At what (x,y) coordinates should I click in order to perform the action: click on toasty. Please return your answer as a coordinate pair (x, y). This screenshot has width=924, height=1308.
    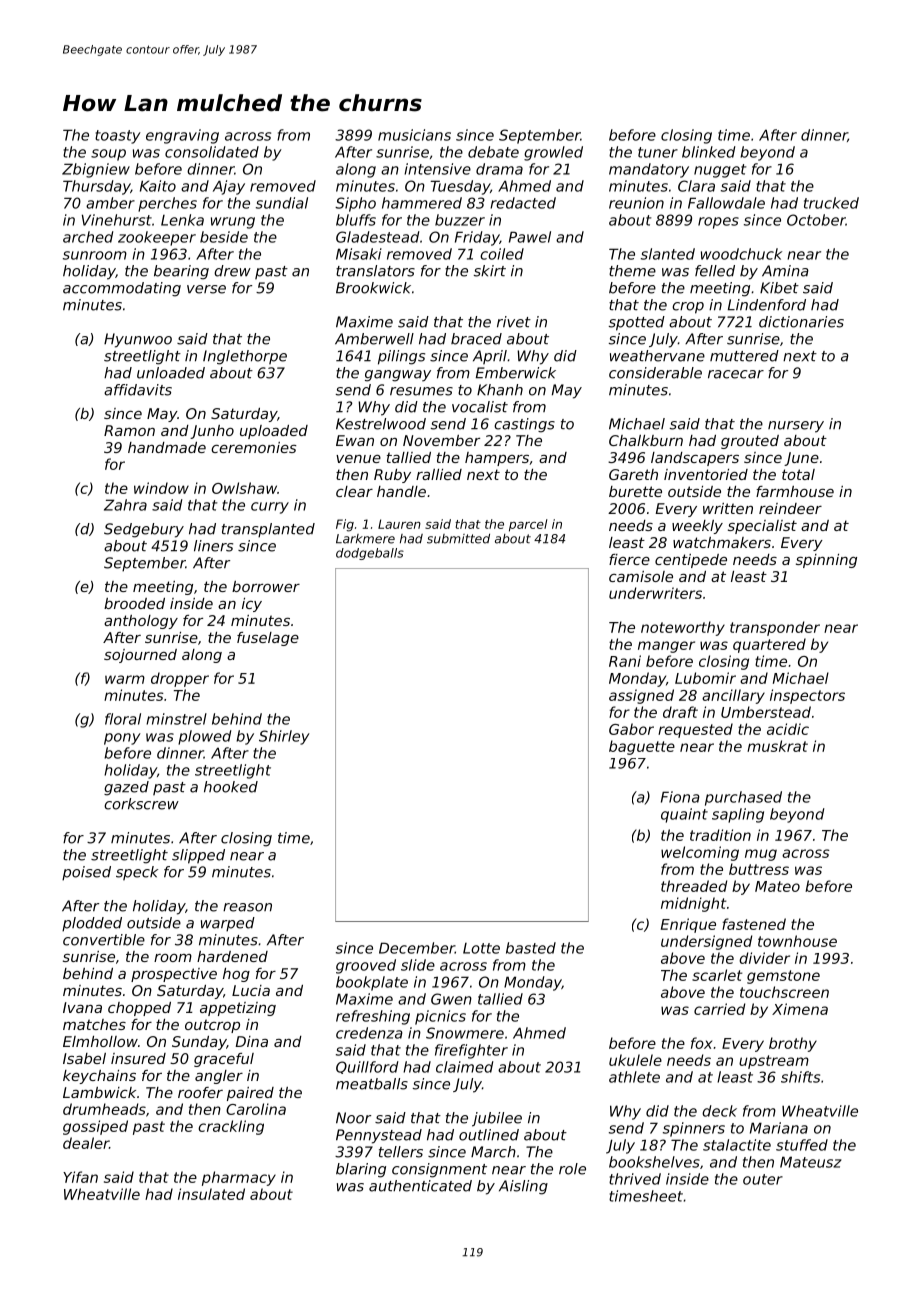
    Looking at the image, I should click on (118, 137).
